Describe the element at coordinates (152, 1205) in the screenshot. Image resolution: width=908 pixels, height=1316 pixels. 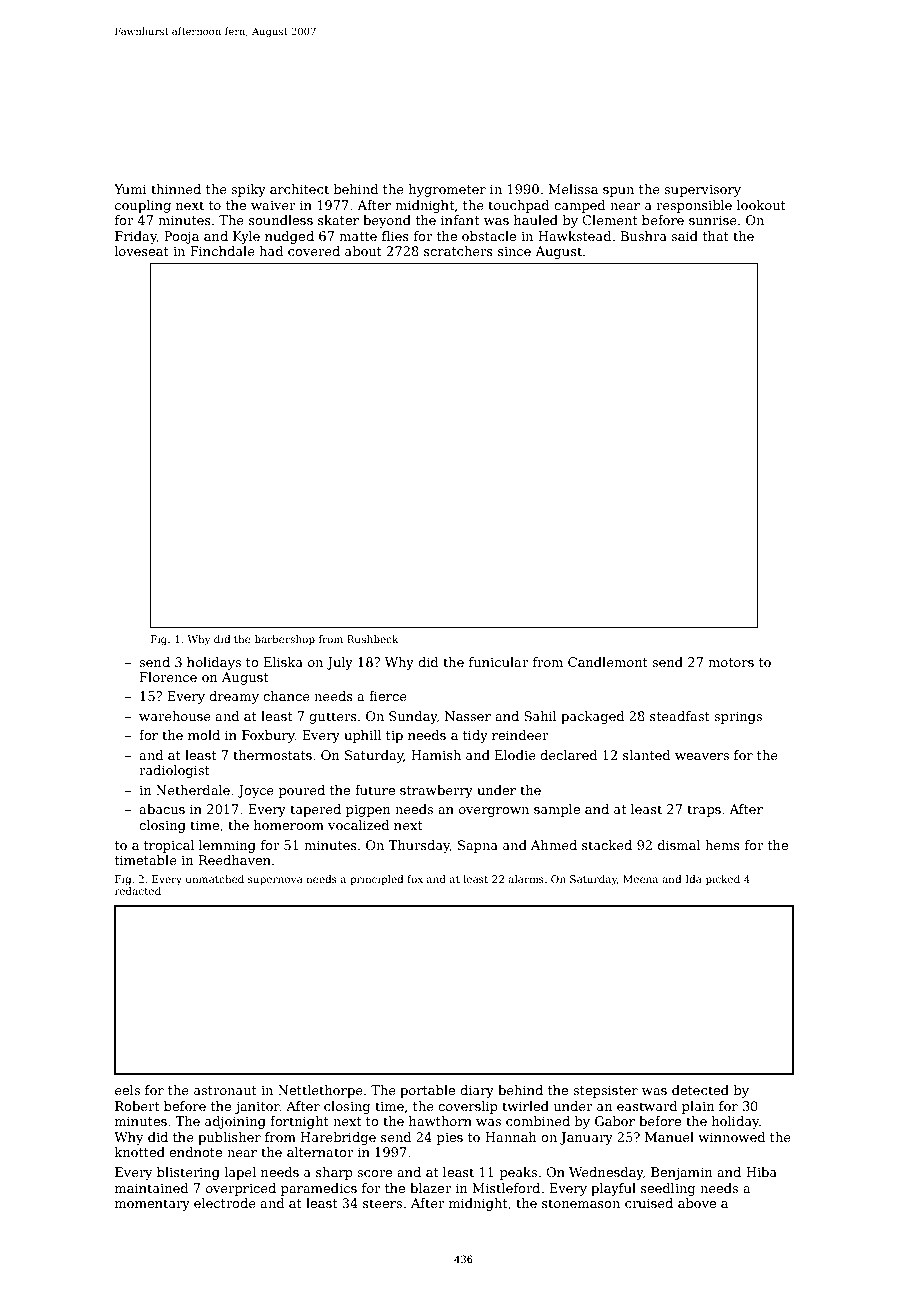
I see `momentary` at that location.
